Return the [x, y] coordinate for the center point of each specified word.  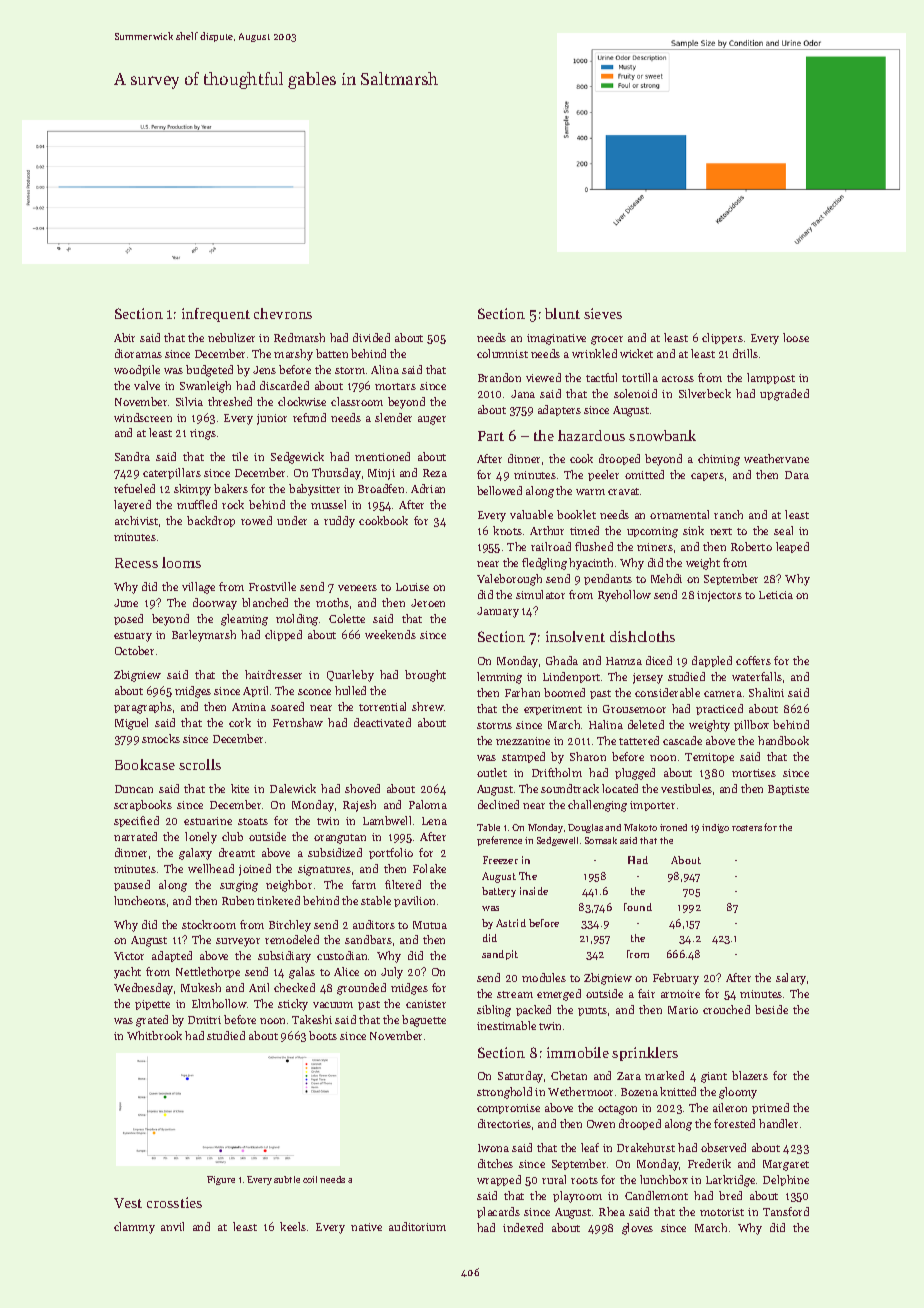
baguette [424, 1021]
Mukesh [201, 987]
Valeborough [509, 580]
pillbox [751, 725]
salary [791, 979]
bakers [231, 488]
